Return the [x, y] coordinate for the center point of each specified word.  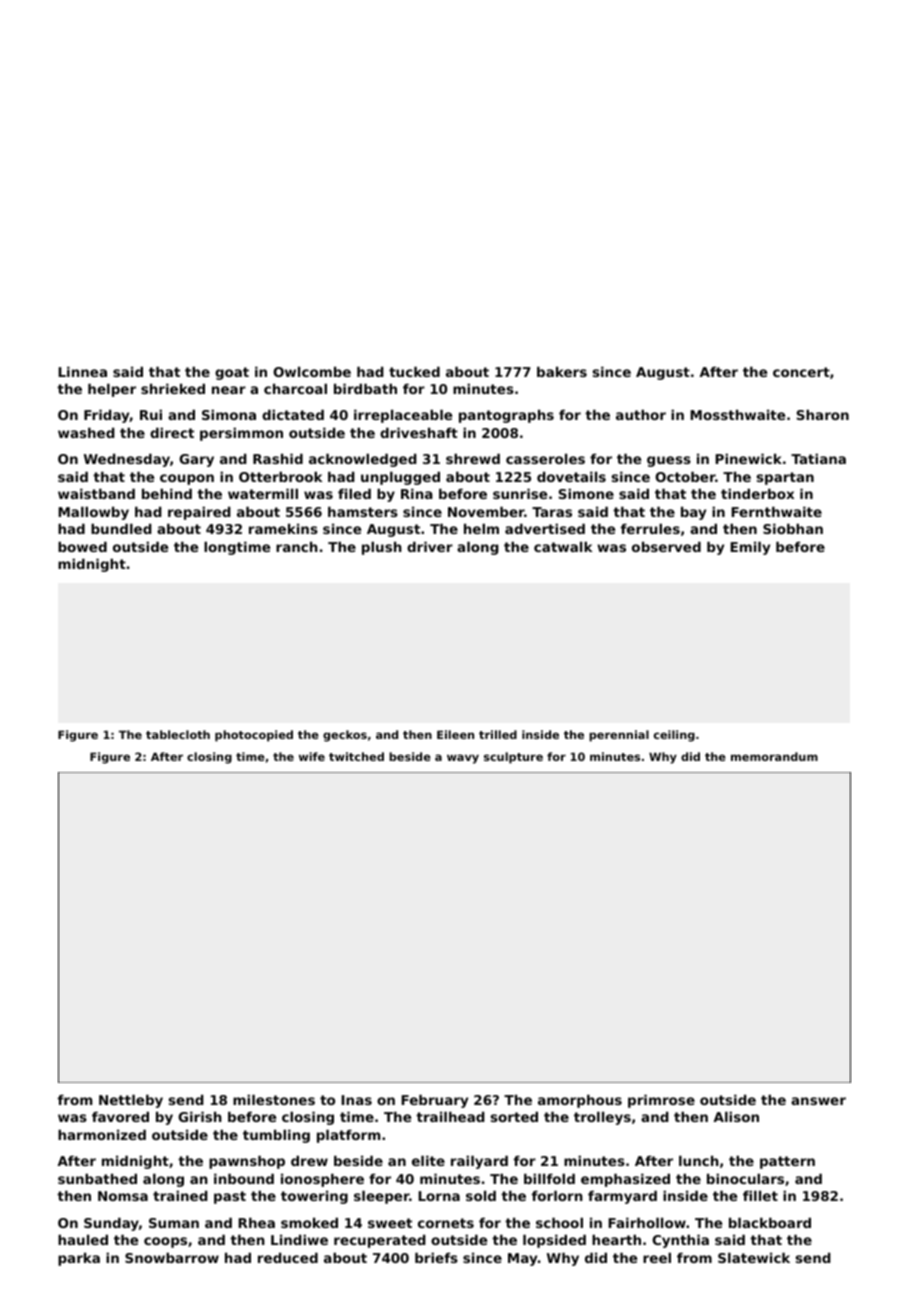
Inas [356, 1100]
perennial [619, 736]
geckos [345, 736]
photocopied [254, 736]
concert [801, 372]
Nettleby [131, 1101]
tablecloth [178, 734]
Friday [107, 416]
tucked [414, 371]
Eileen [455, 734]
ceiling [674, 736]
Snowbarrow [172, 1257]
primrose [661, 1101]
